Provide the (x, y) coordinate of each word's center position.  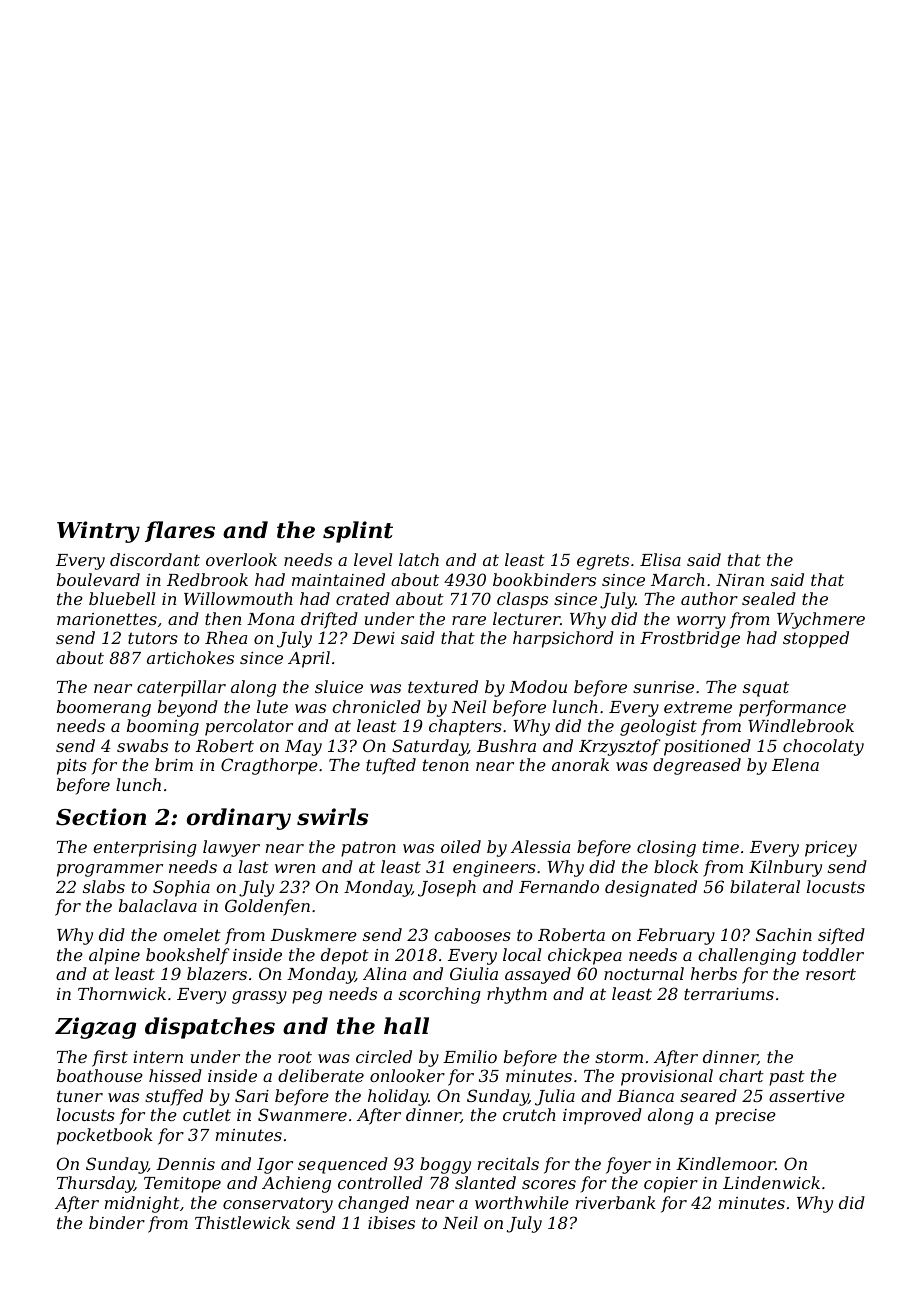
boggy (445, 1165)
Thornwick (122, 993)
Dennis (185, 1164)
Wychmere (821, 620)
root (295, 1057)
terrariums (729, 994)
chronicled (376, 706)
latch (419, 559)
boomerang (104, 708)
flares (180, 531)
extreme (698, 707)
